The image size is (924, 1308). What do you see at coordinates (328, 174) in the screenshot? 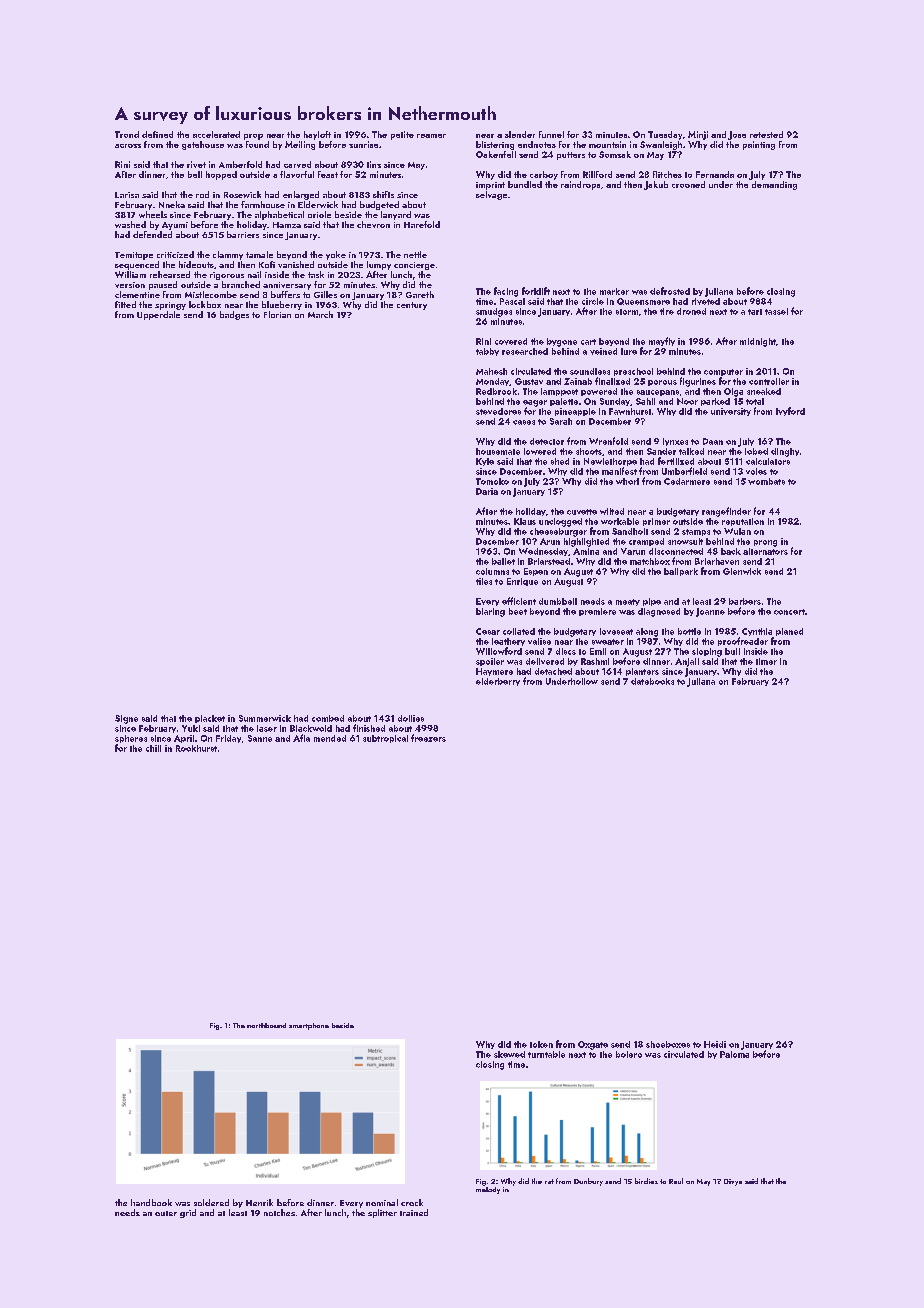
I see `feast` at bounding box center [328, 174].
